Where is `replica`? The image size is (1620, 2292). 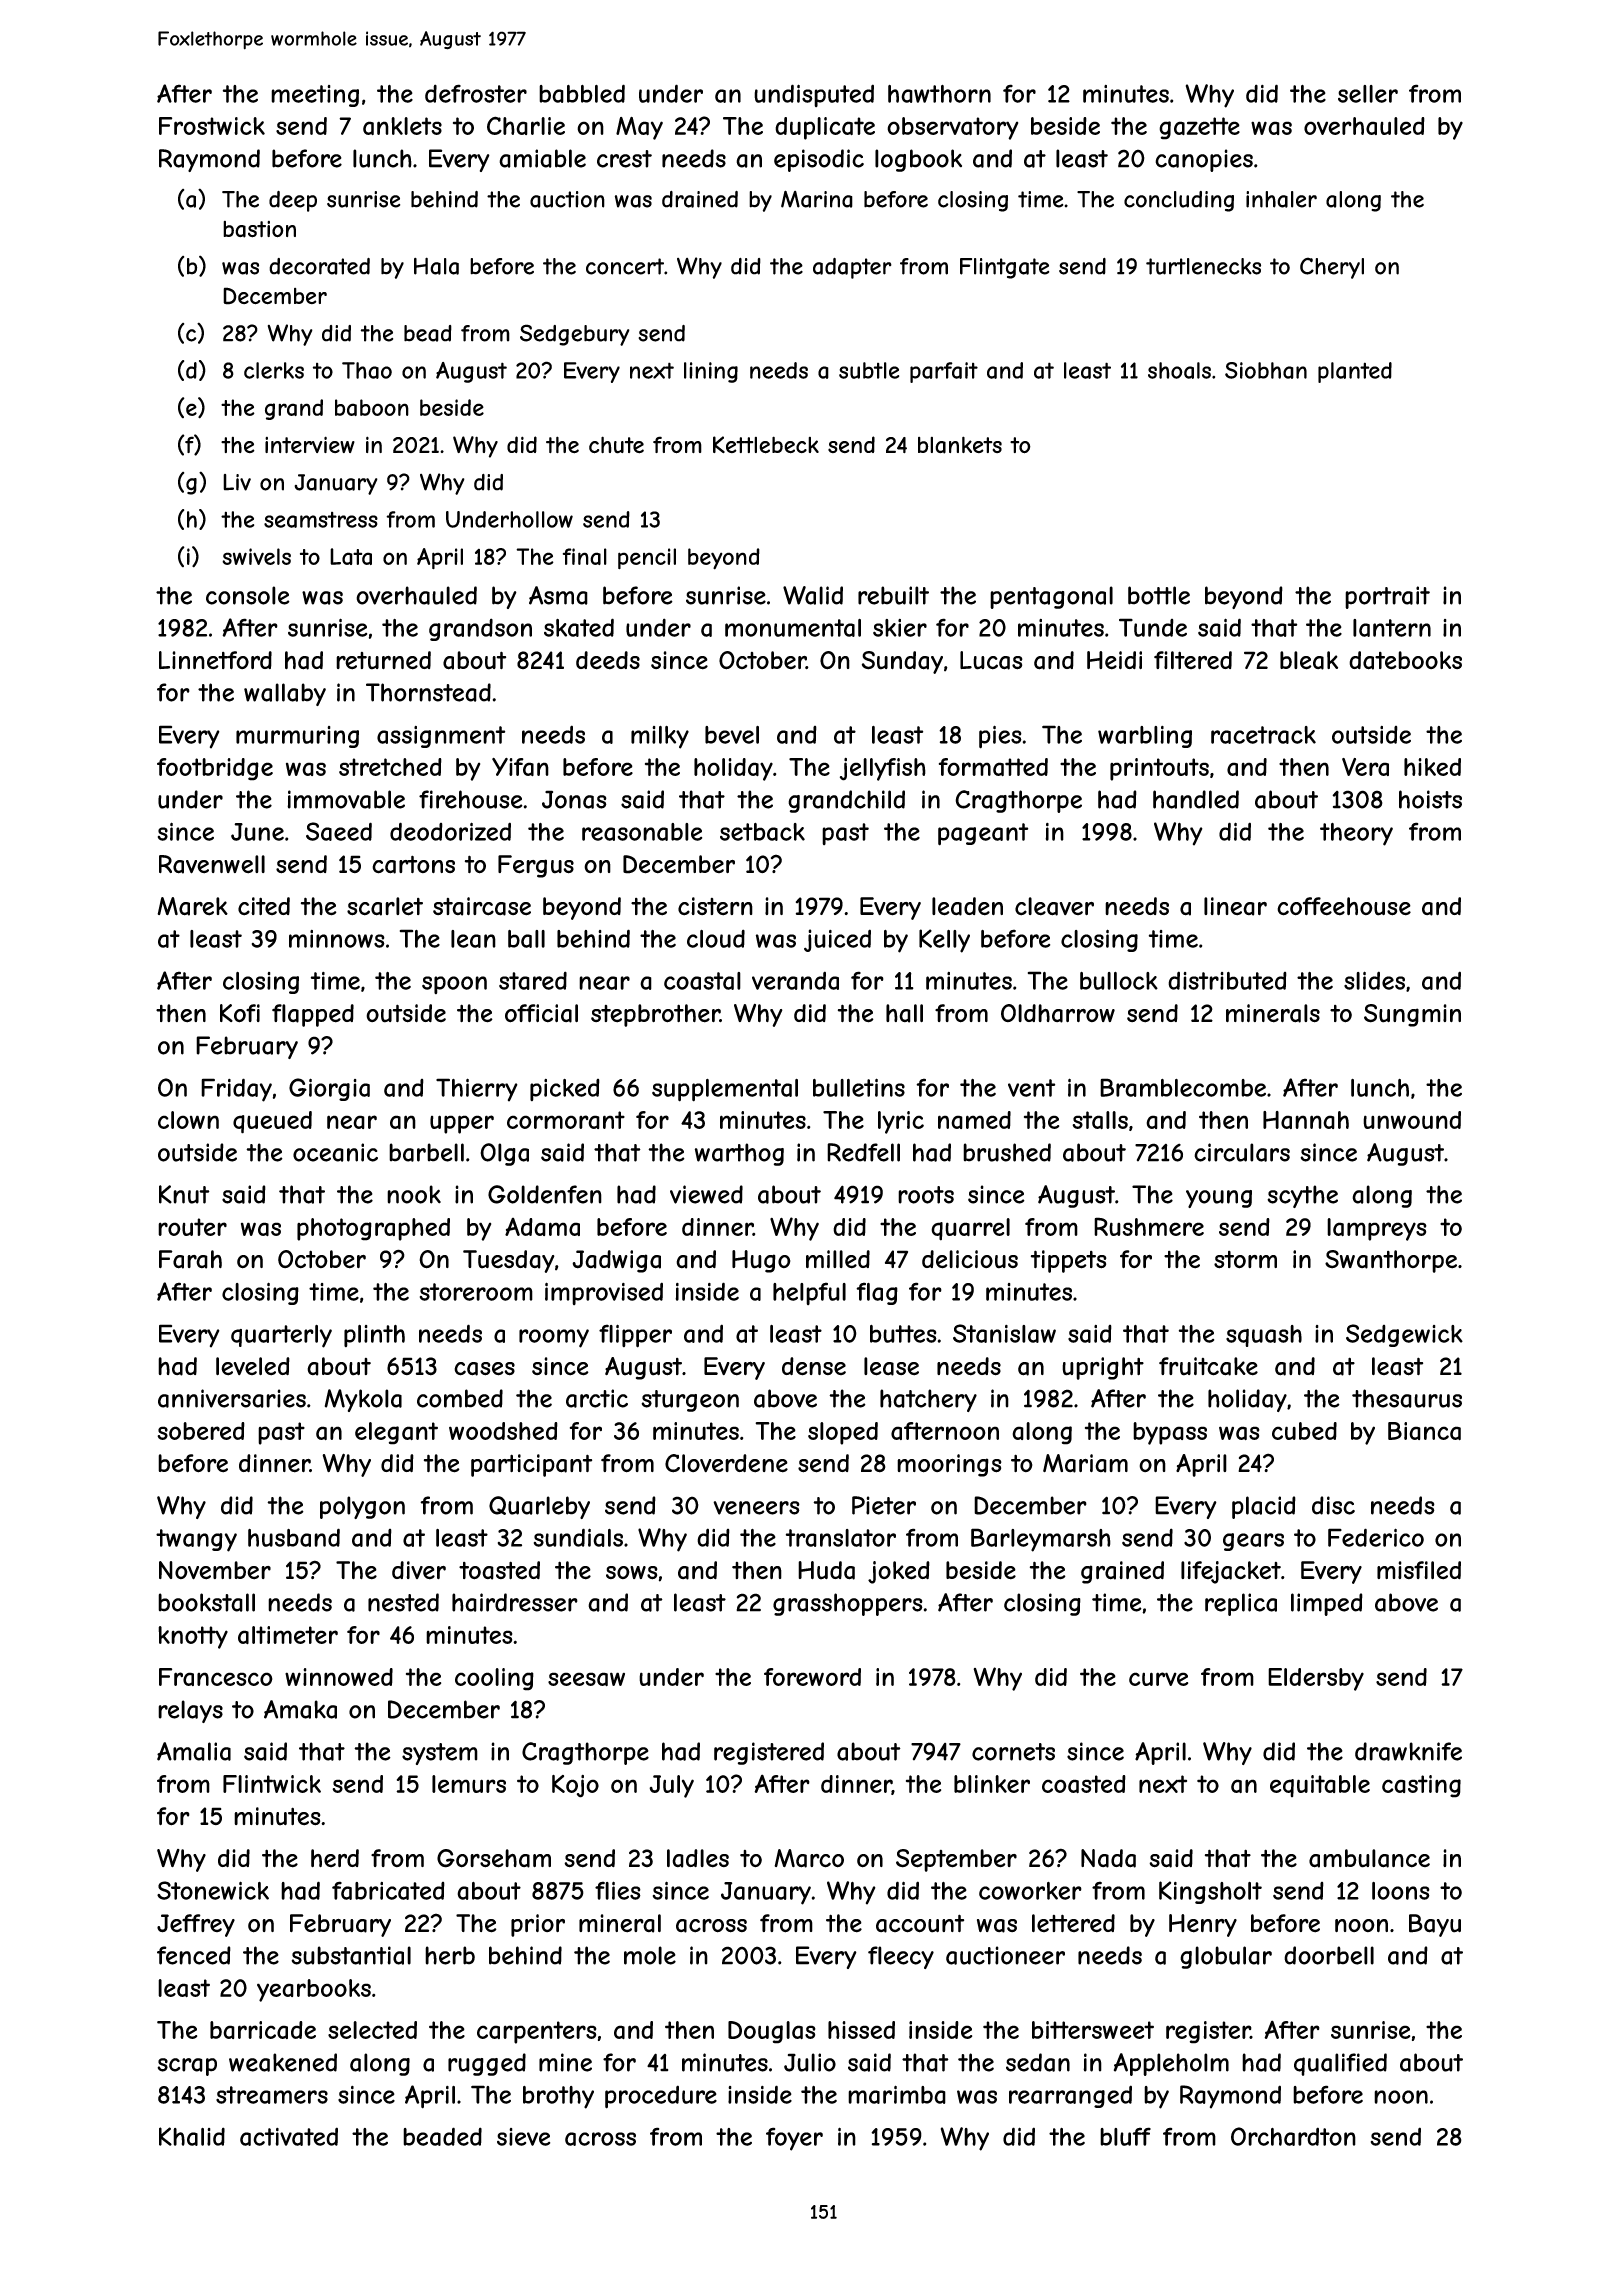 replica is located at coordinates (1241, 1604).
